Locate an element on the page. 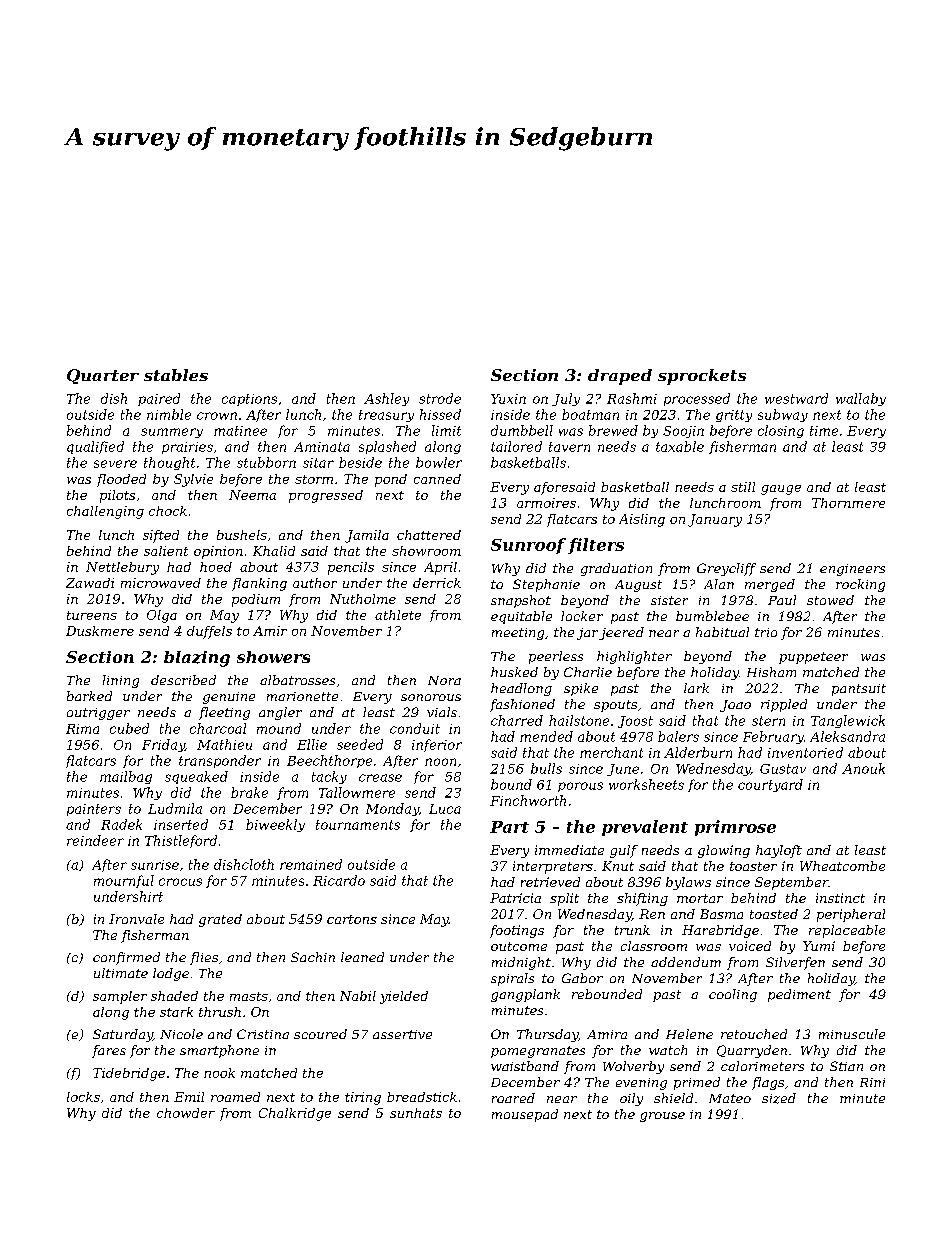  Nettlebury is located at coordinates (122, 568).
